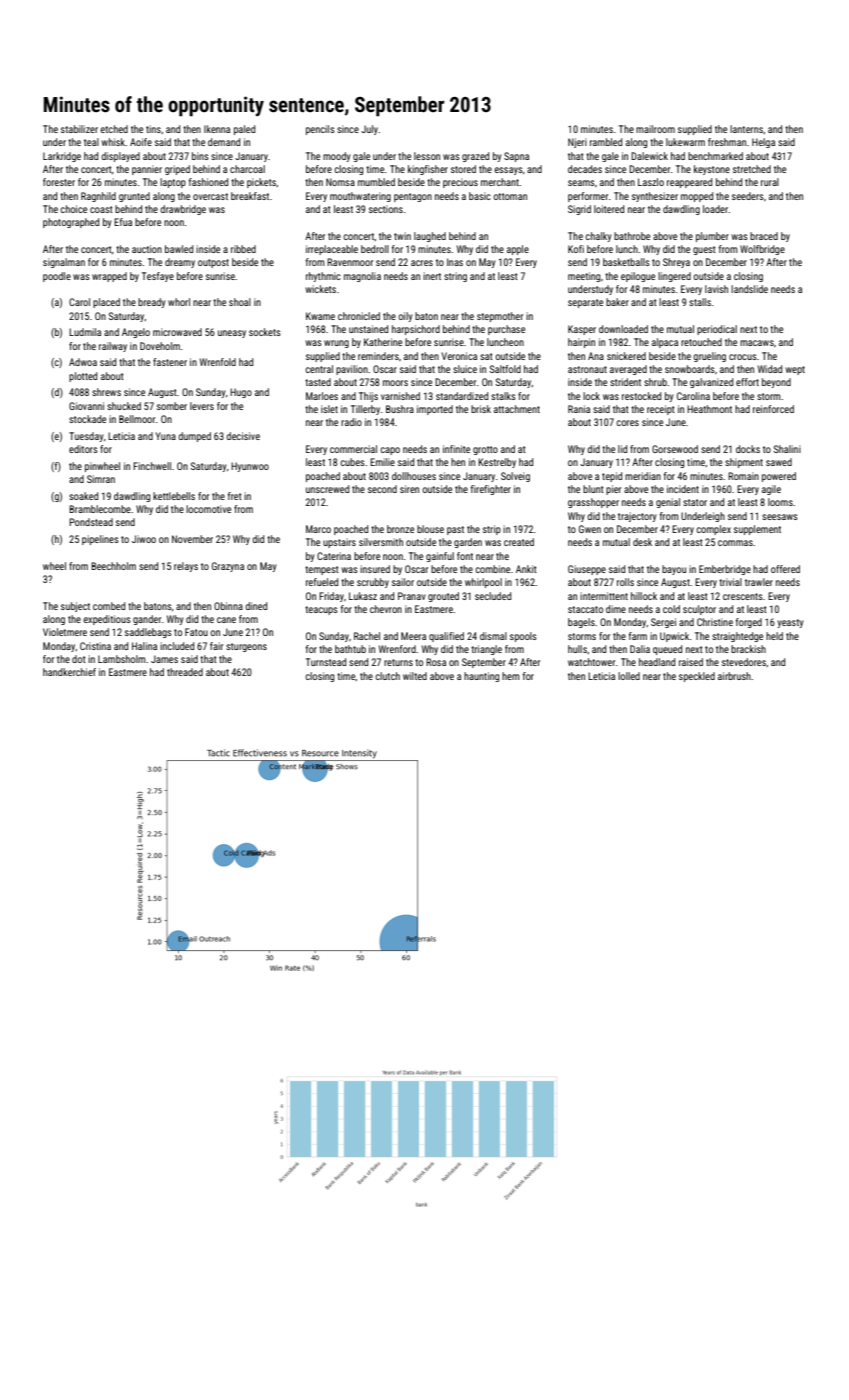 This page has height=1400, width=849. I want to click on threaded, so click(185, 672).
